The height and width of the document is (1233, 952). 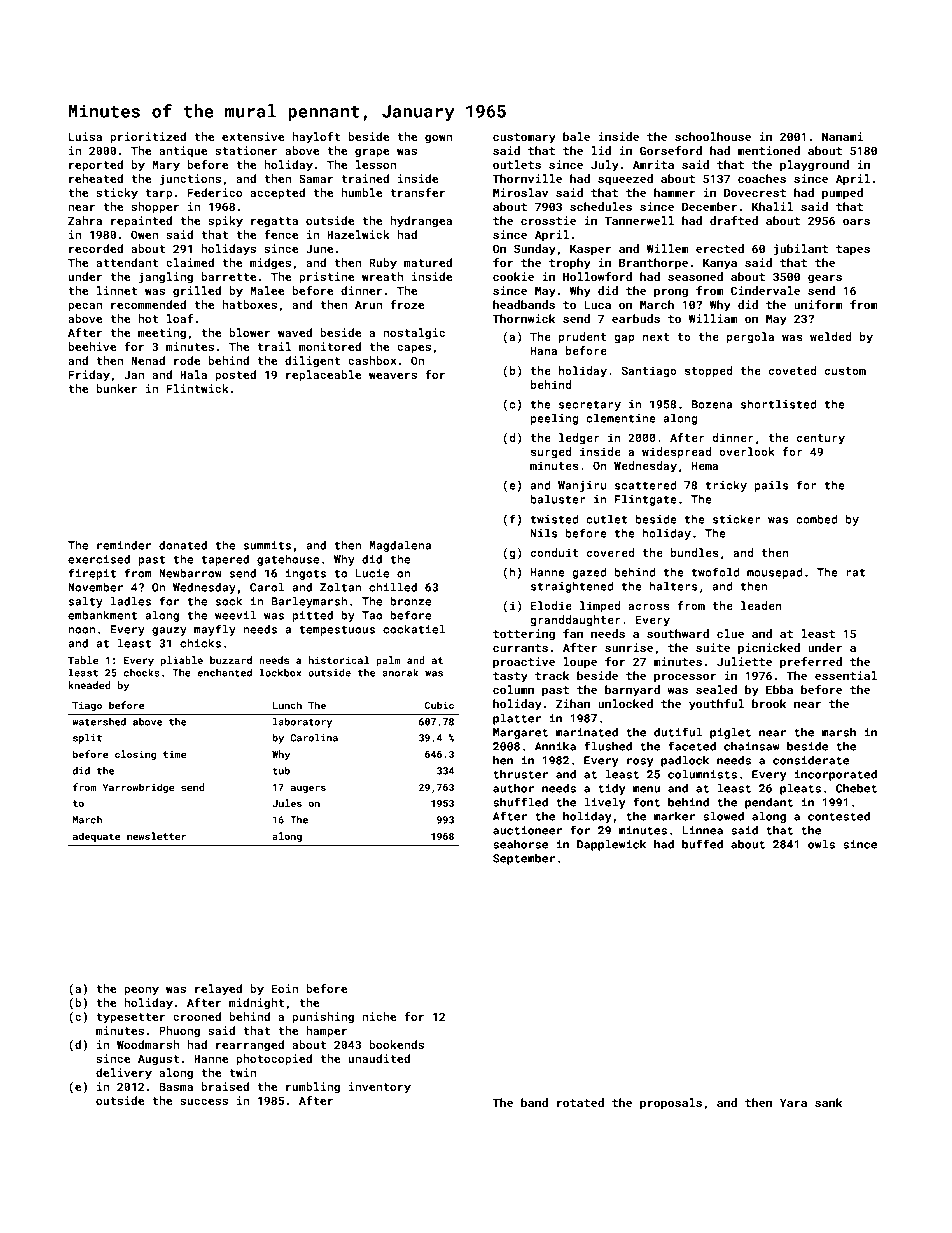 I want to click on braised, so click(x=225, y=1086).
